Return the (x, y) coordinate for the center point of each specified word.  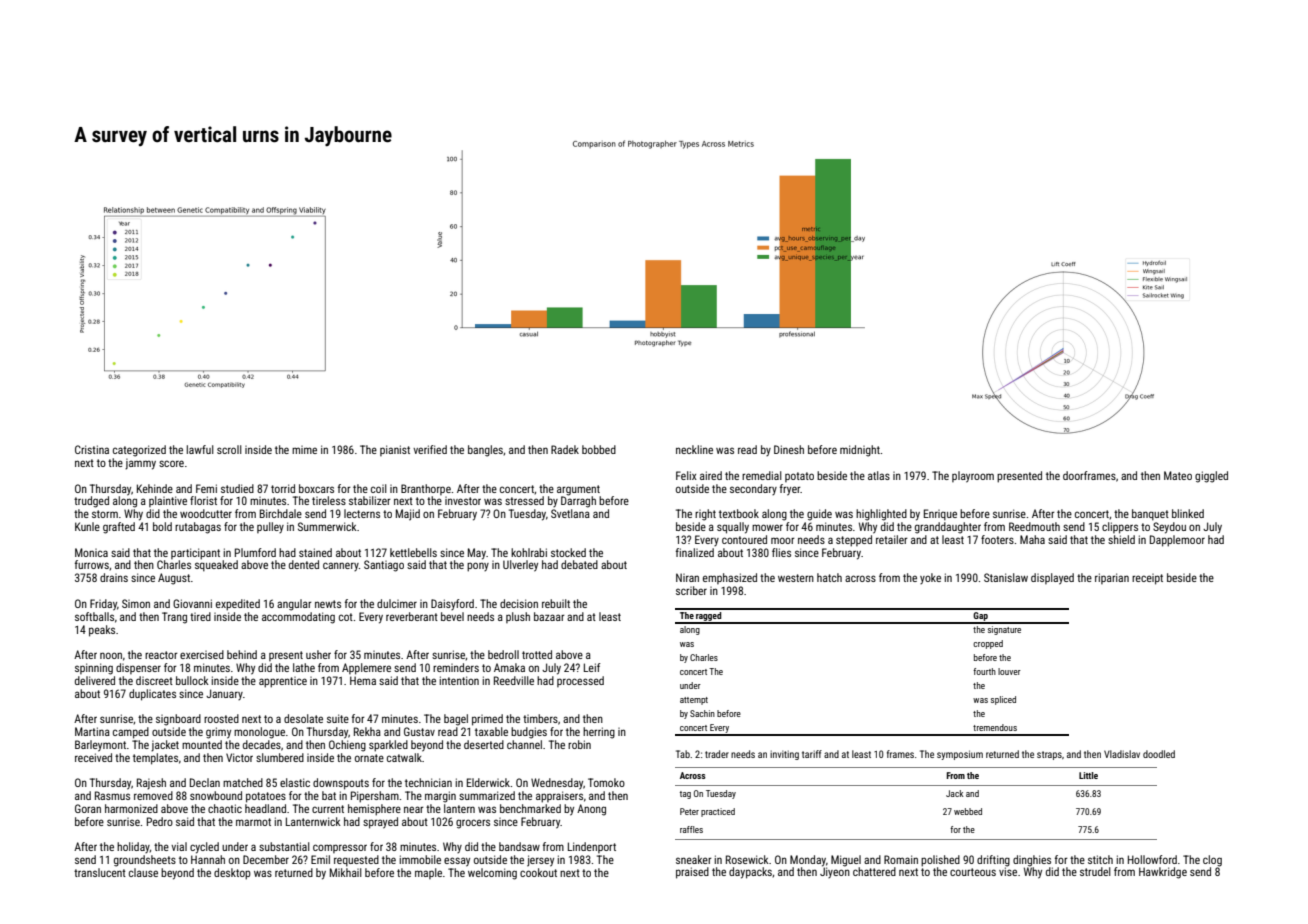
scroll (229, 449)
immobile (420, 859)
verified (430, 449)
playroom (973, 477)
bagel (456, 720)
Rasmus (112, 795)
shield (1121, 539)
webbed (968, 811)
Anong (591, 810)
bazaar (549, 616)
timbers (540, 718)
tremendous (995, 727)
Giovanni (192, 603)
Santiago (384, 566)
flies (781, 552)
